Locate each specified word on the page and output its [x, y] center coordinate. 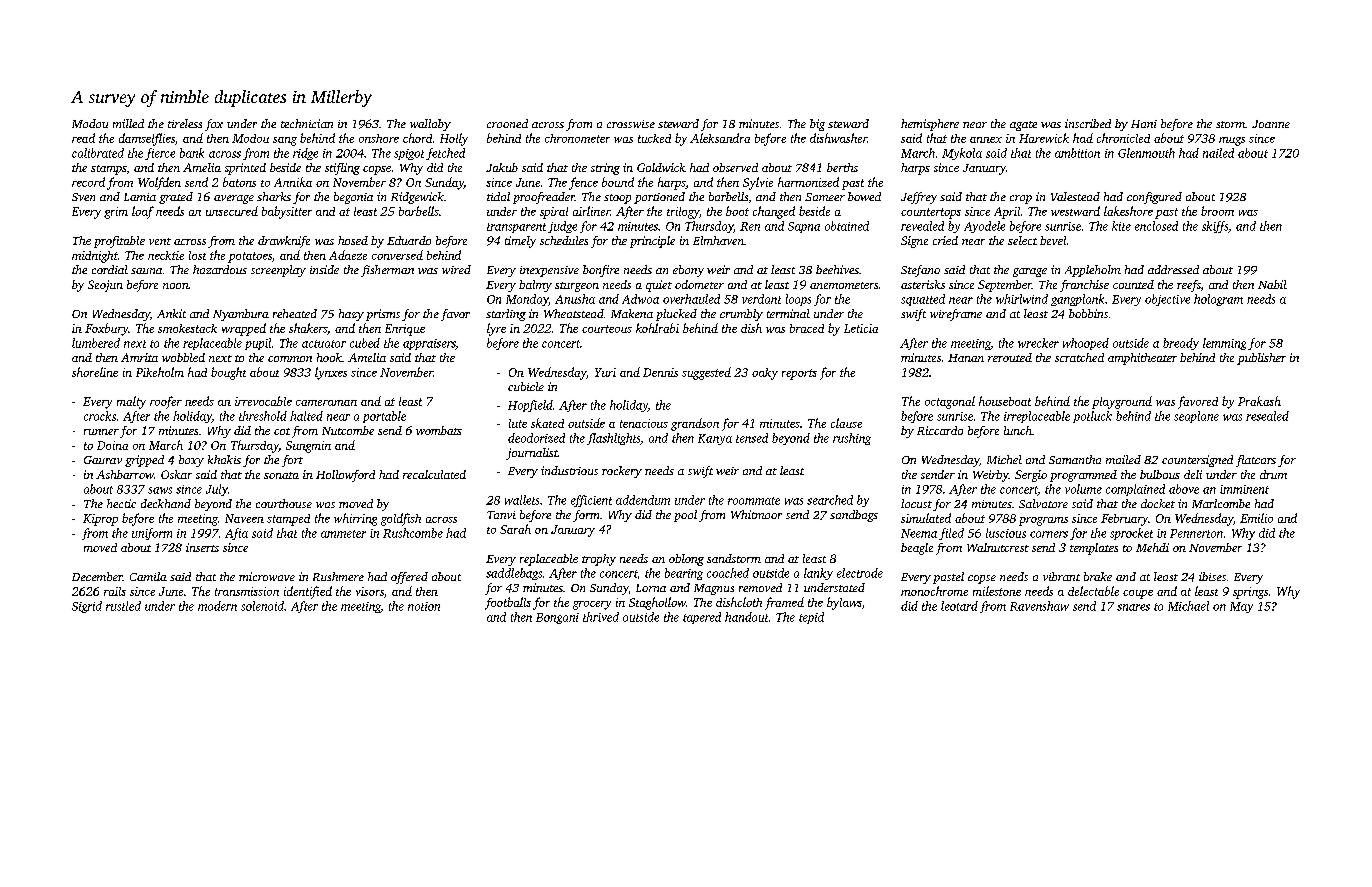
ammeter [343, 534]
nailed [1218, 153]
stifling [342, 169]
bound [618, 182]
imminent [1244, 489]
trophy [599, 560]
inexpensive [549, 271]
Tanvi [501, 515]
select [1022, 240]
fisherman [387, 271]
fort [292, 461]
